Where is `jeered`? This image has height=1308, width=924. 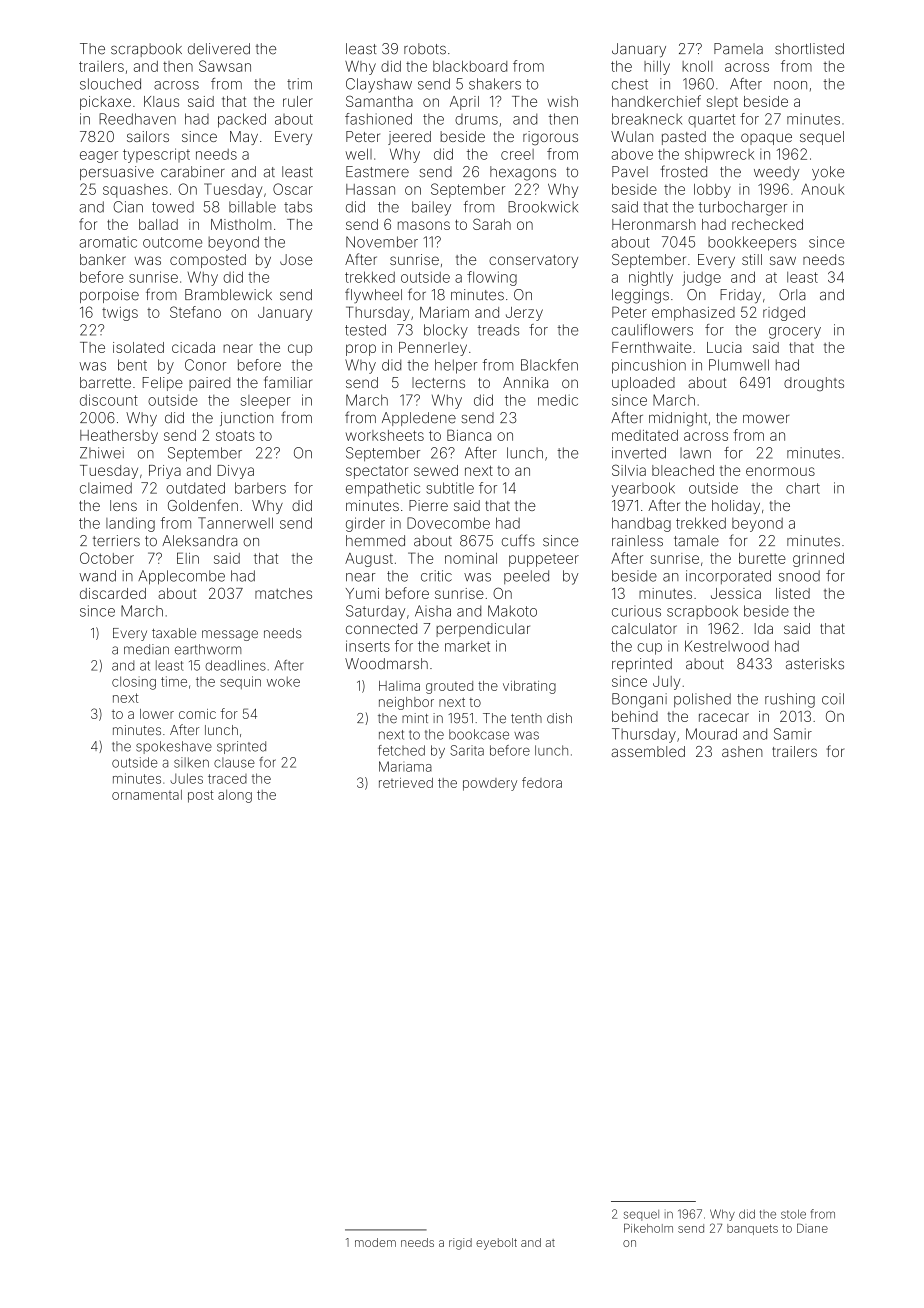 jeered is located at coordinates (409, 138).
